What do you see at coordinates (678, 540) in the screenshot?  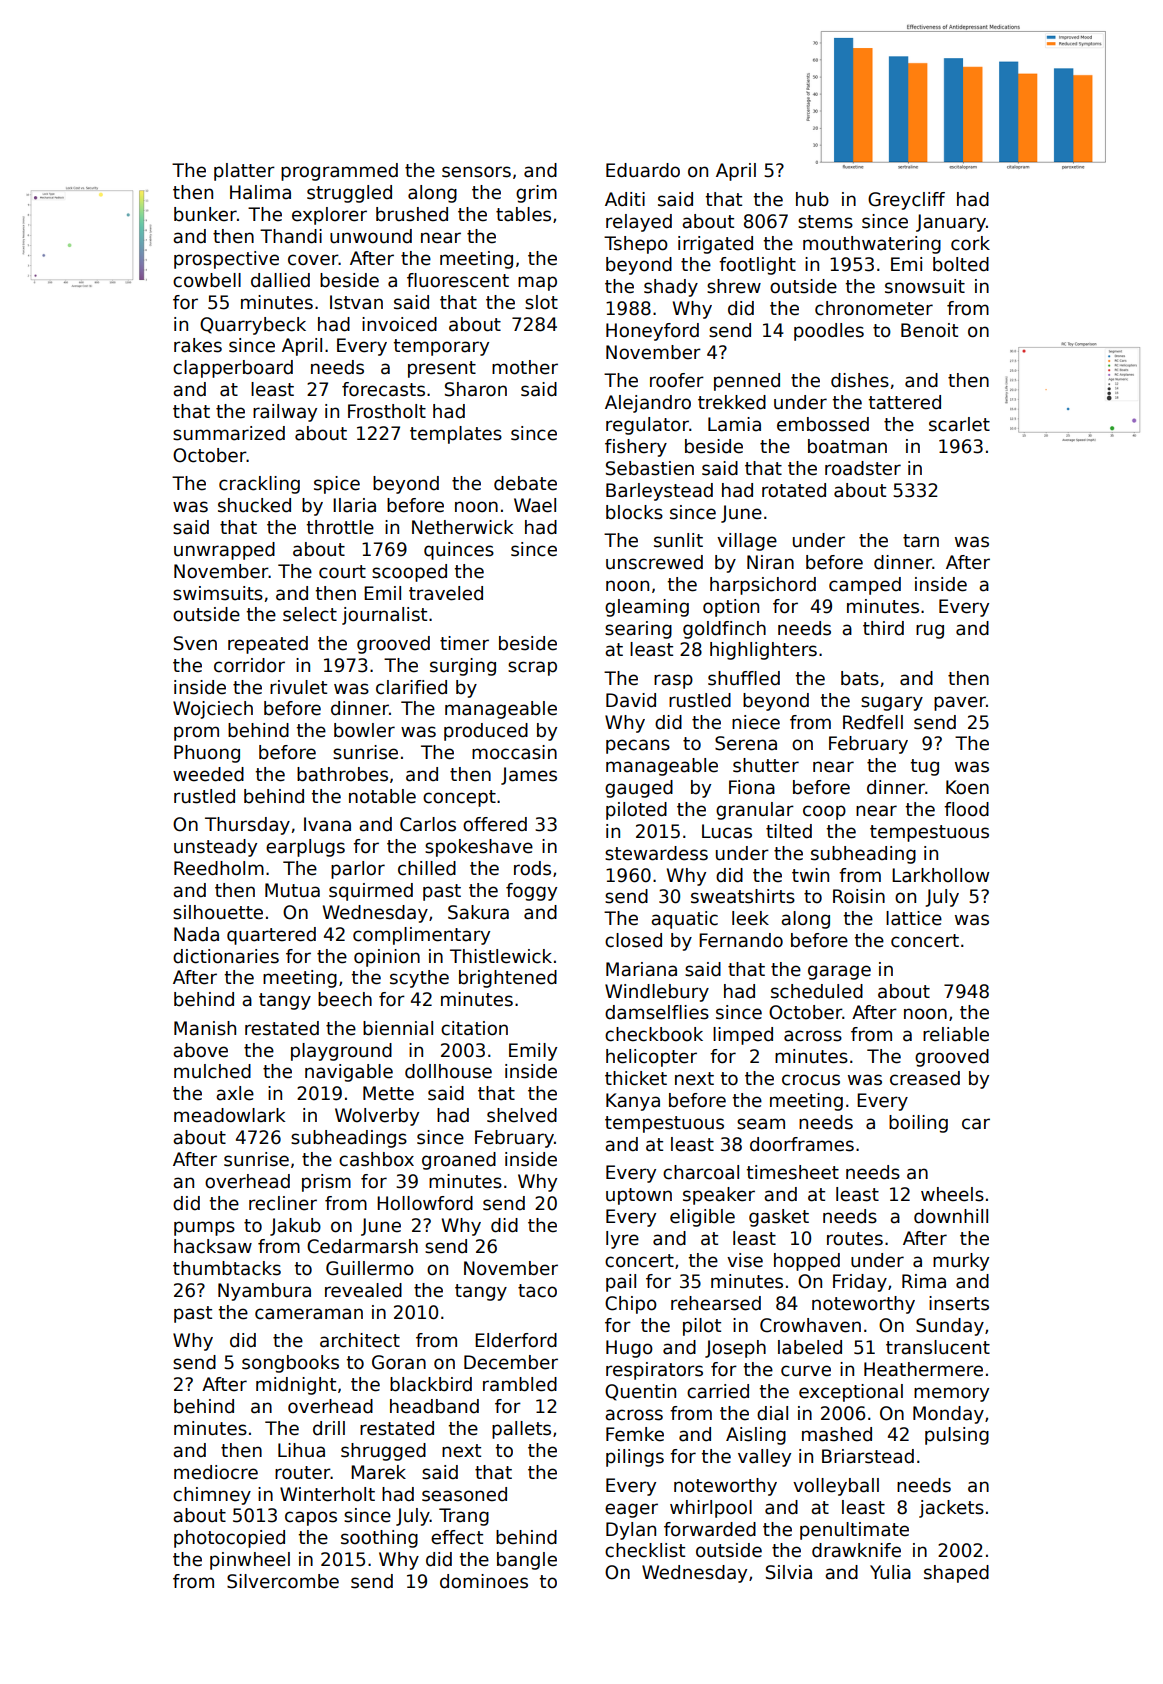 I see `sunlit` at bounding box center [678, 540].
